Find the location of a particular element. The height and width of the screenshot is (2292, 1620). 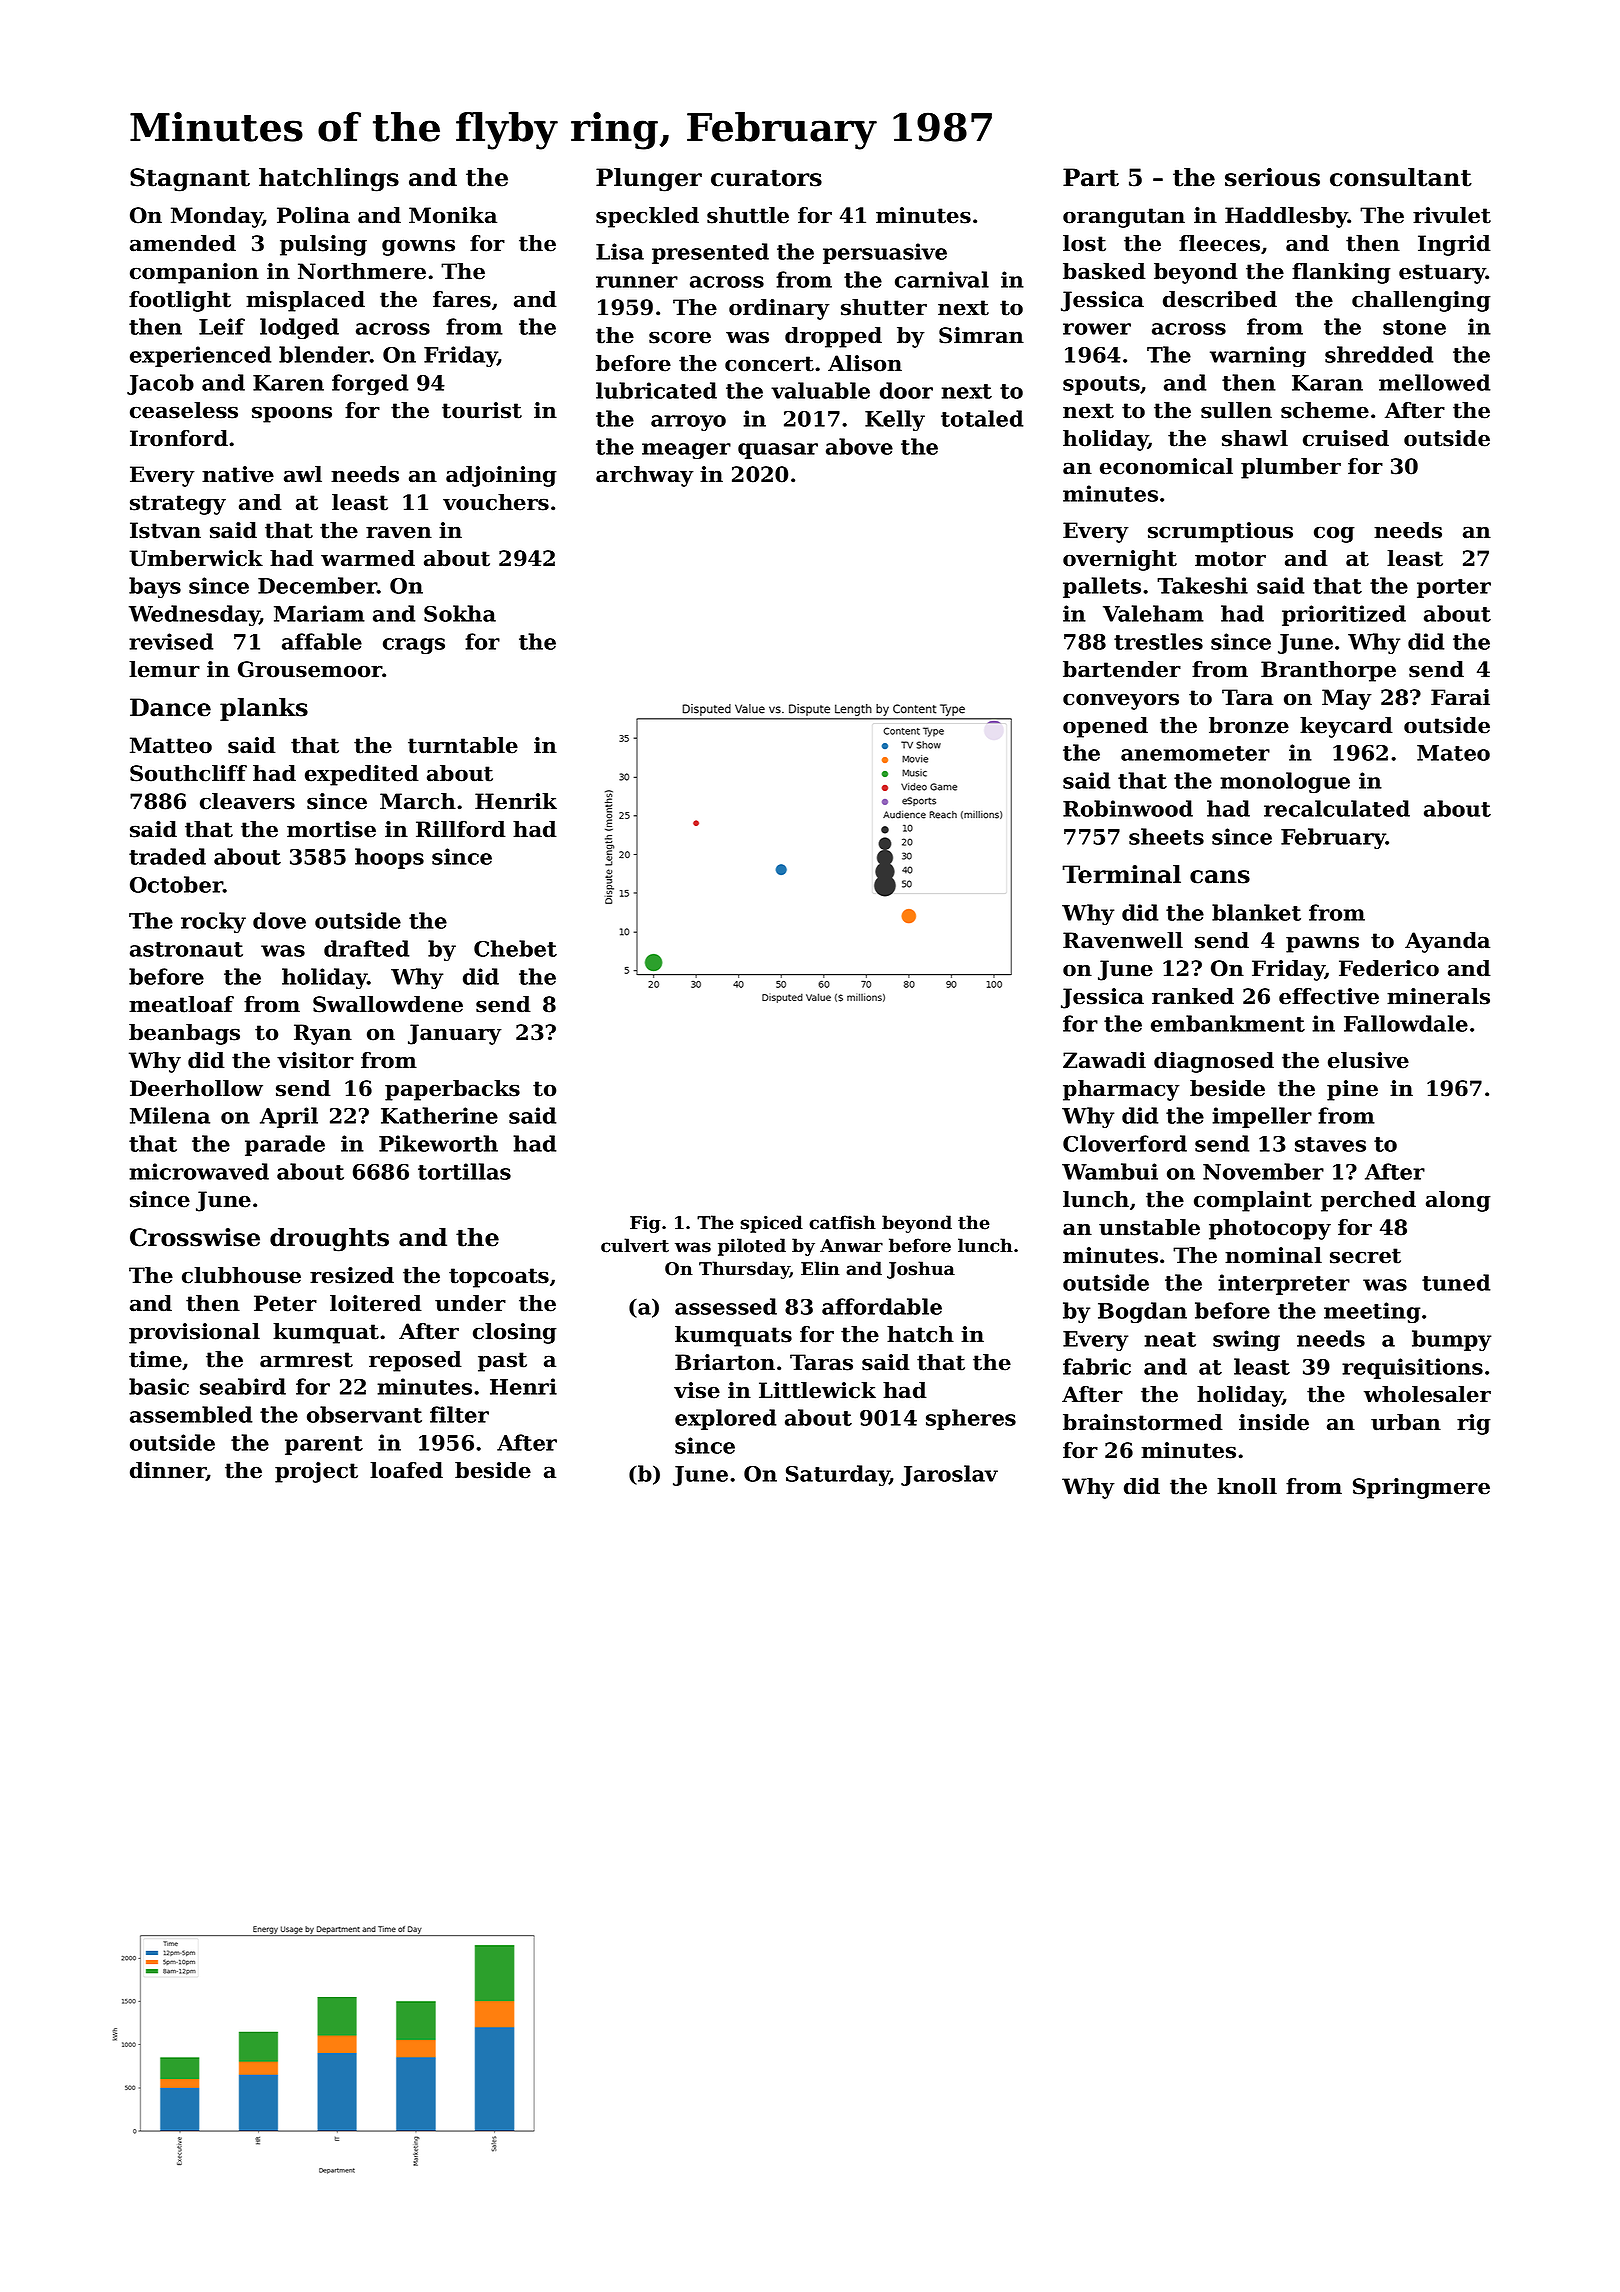

Monika is located at coordinates (453, 215).
